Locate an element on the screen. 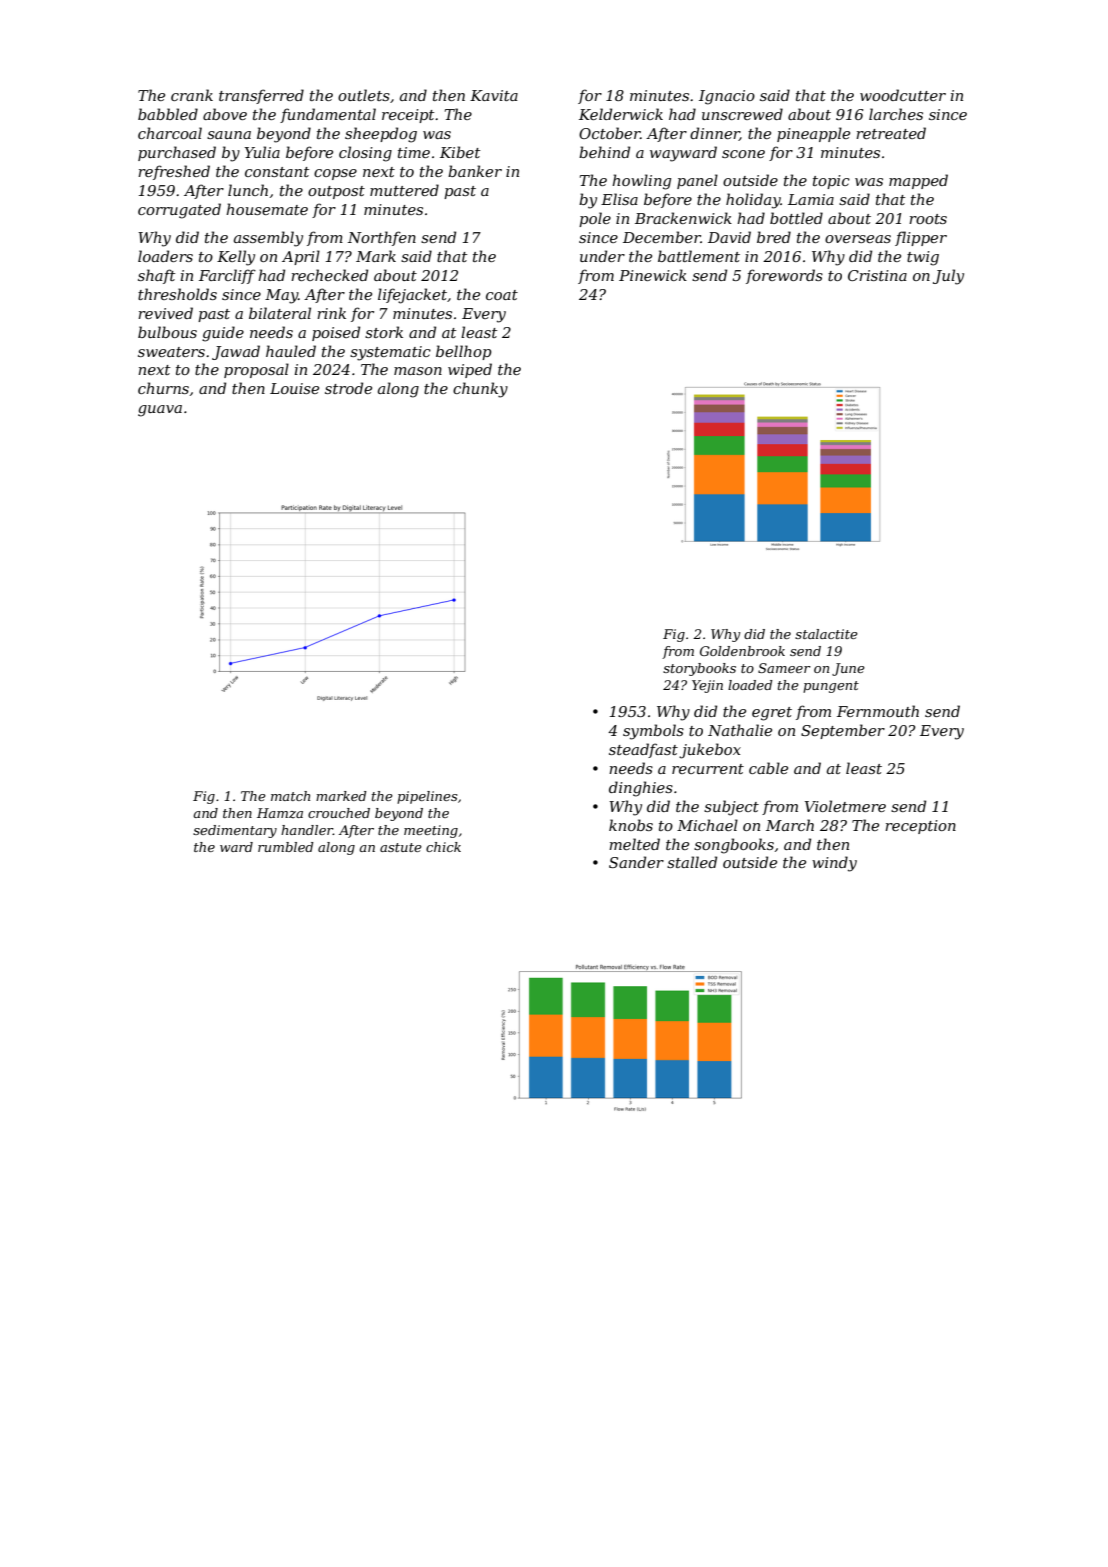 The image size is (1108, 1567). storybooks is located at coordinates (699, 669).
